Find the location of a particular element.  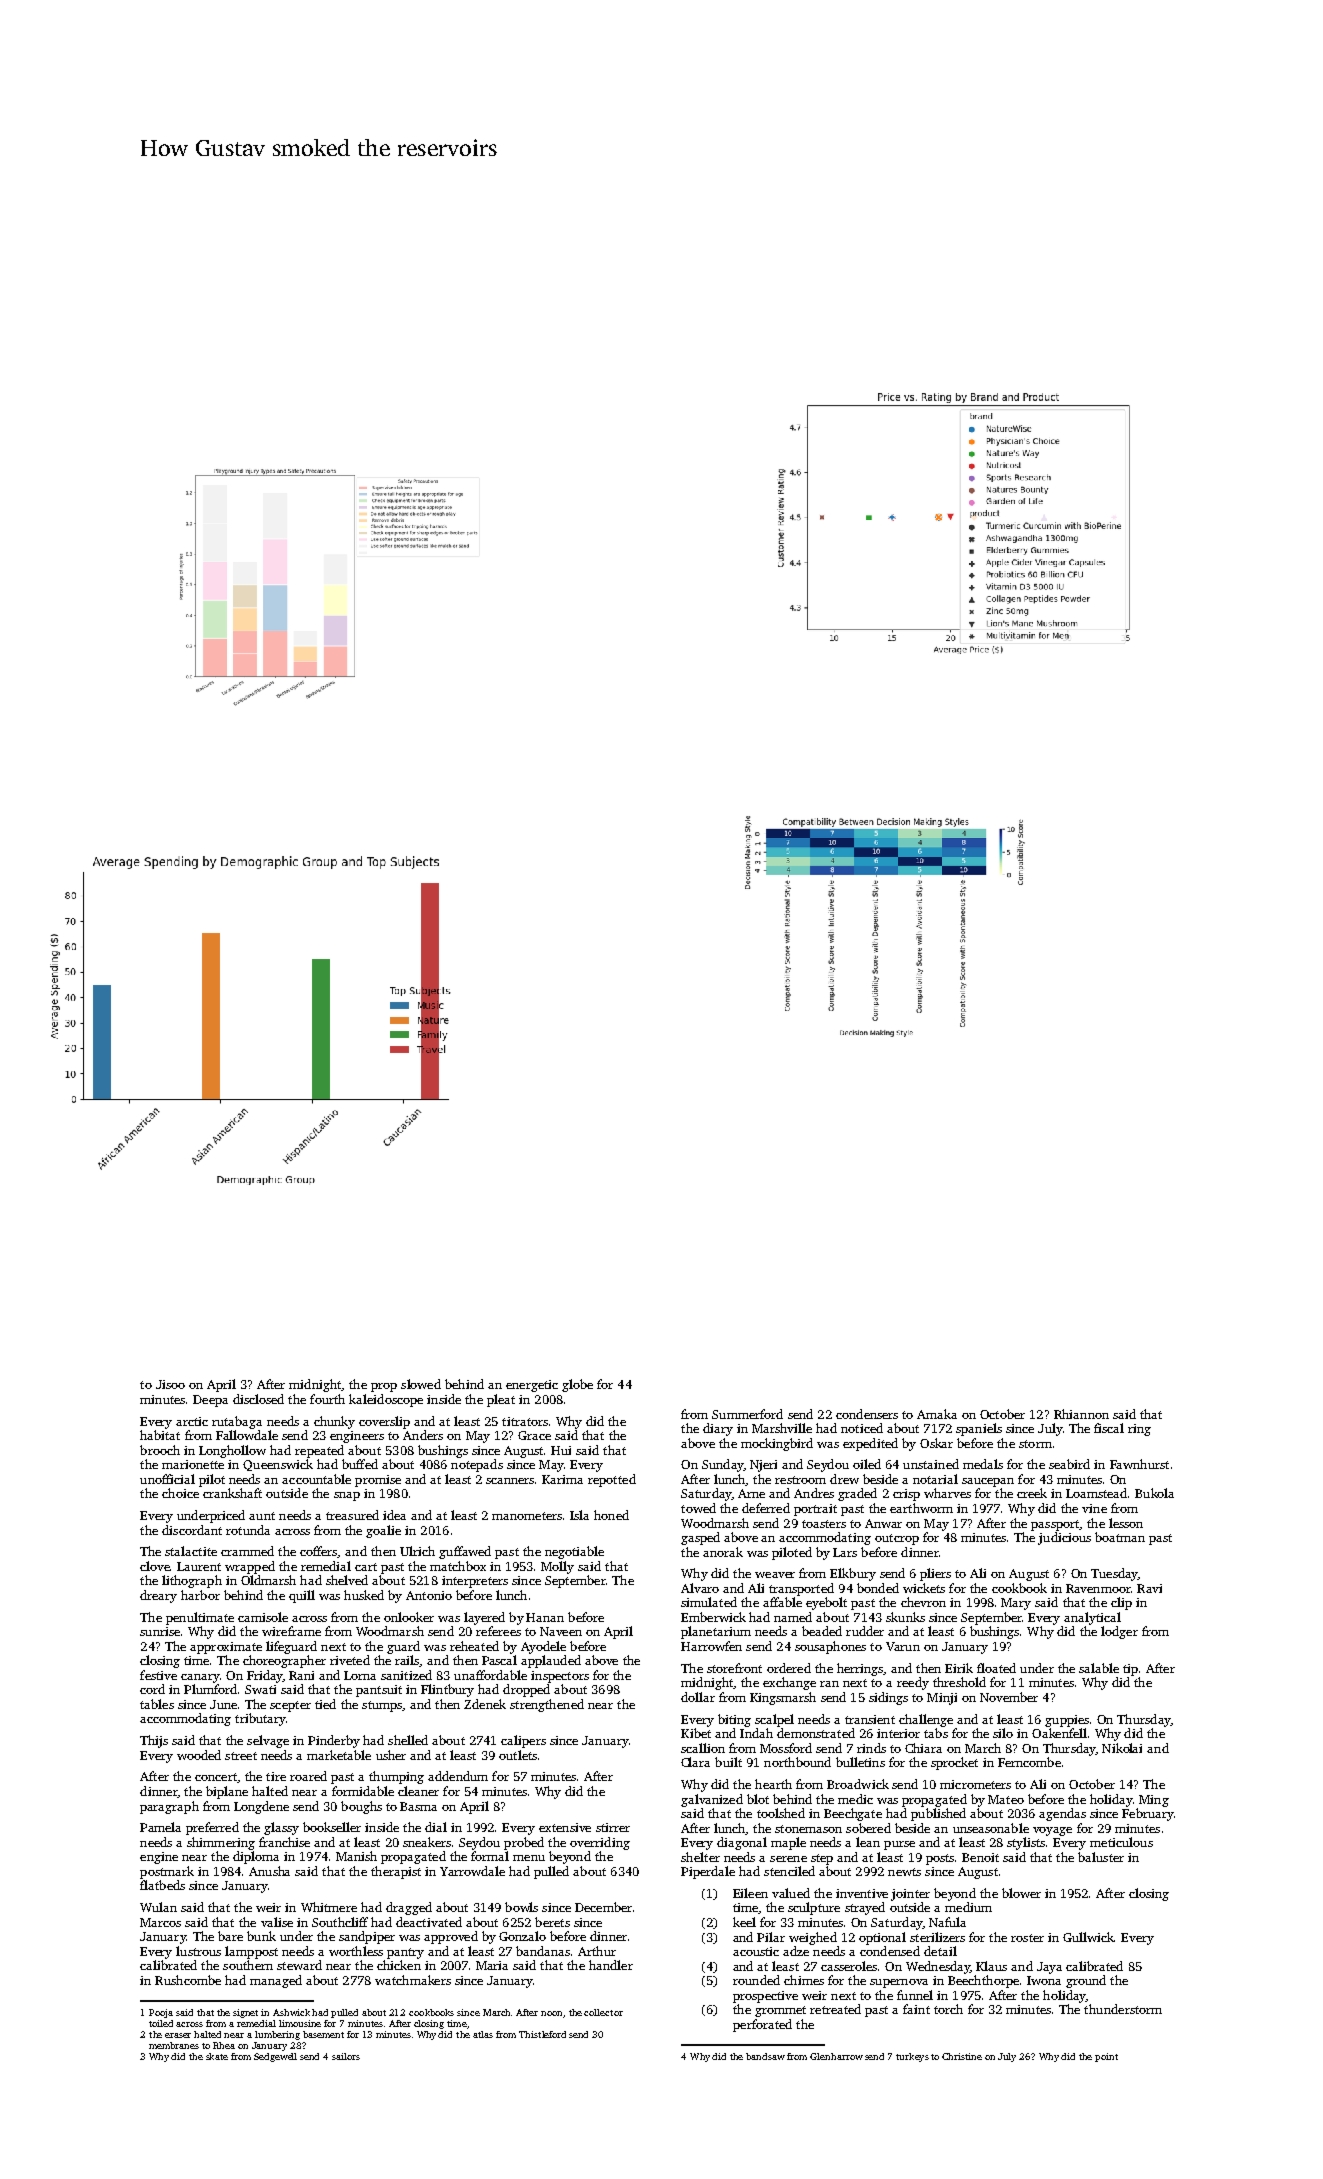

Indah is located at coordinates (756, 1733).
